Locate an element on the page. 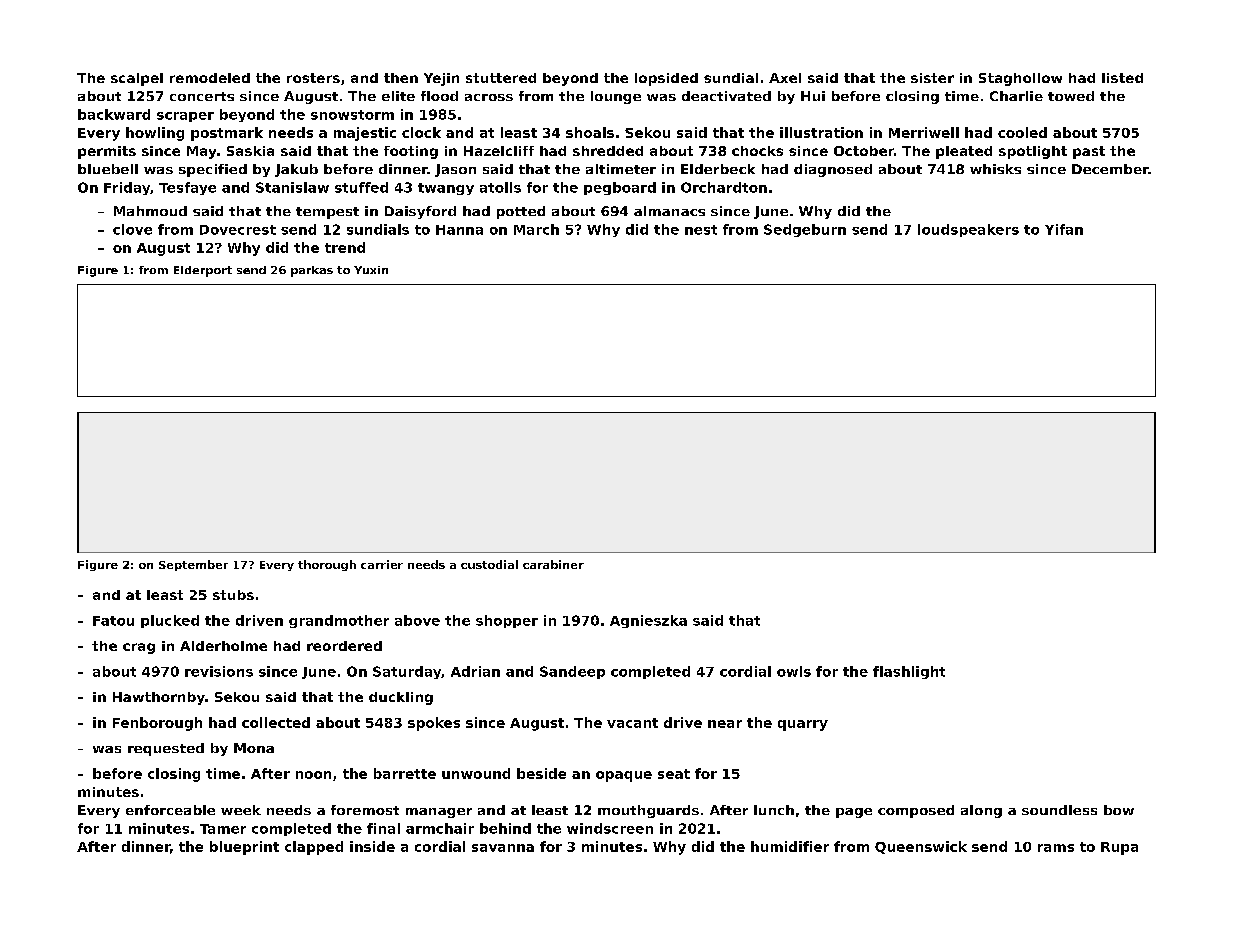  loudspeakers is located at coordinates (968, 230).
